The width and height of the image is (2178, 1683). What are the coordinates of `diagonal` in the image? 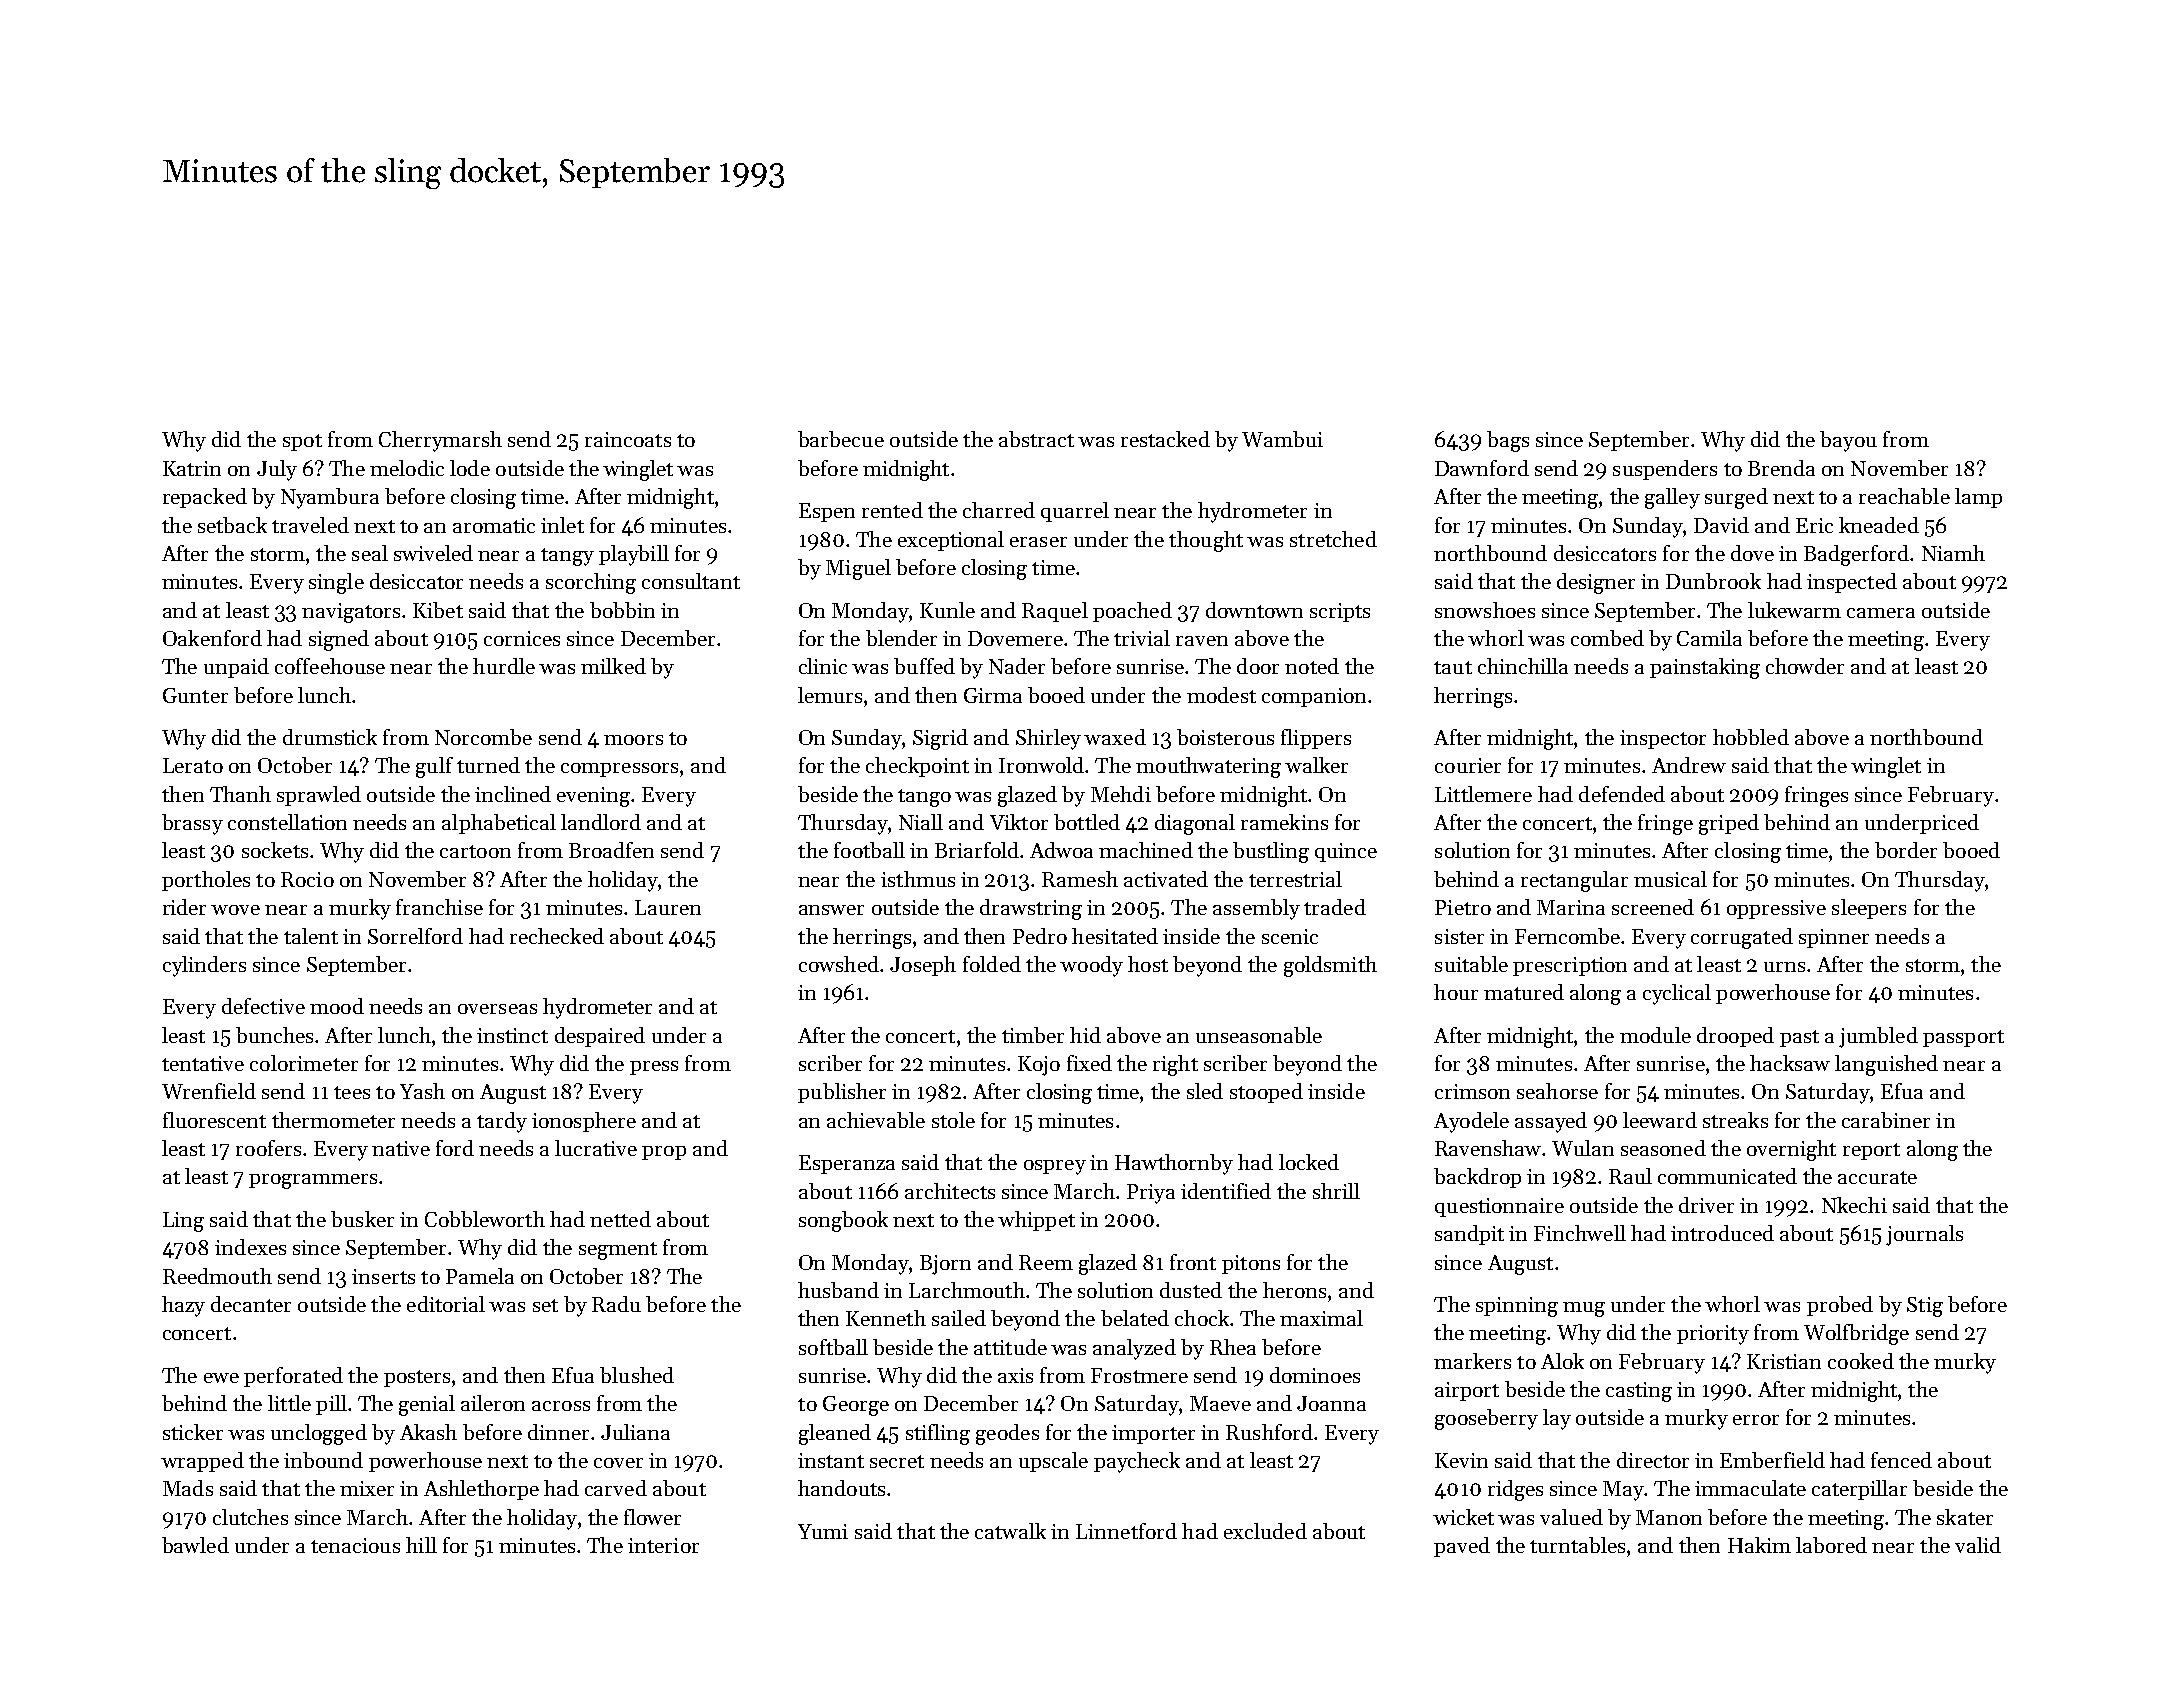 It's located at (1195, 824).
